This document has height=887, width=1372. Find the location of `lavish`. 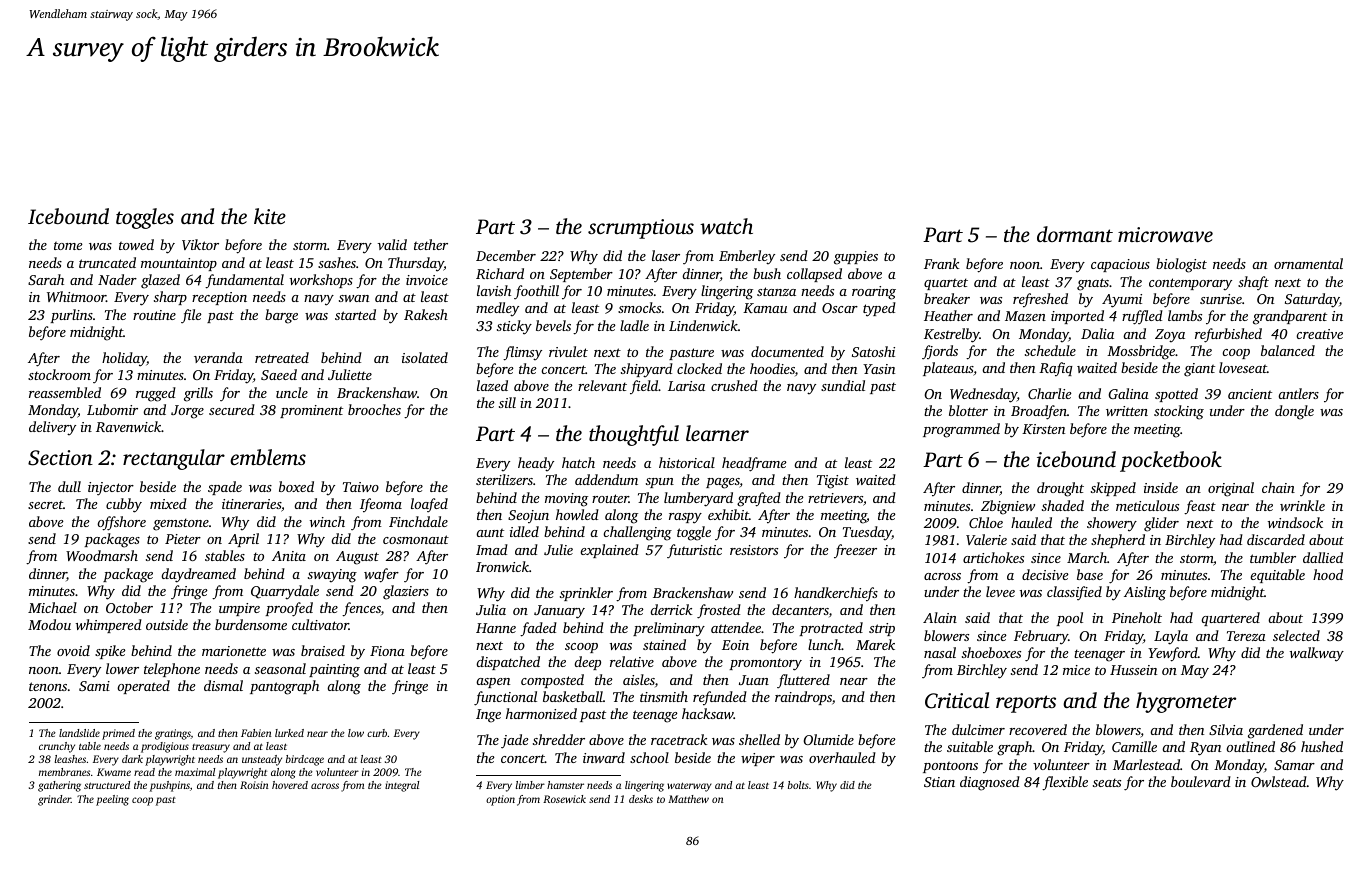

lavish is located at coordinates (494, 290).
